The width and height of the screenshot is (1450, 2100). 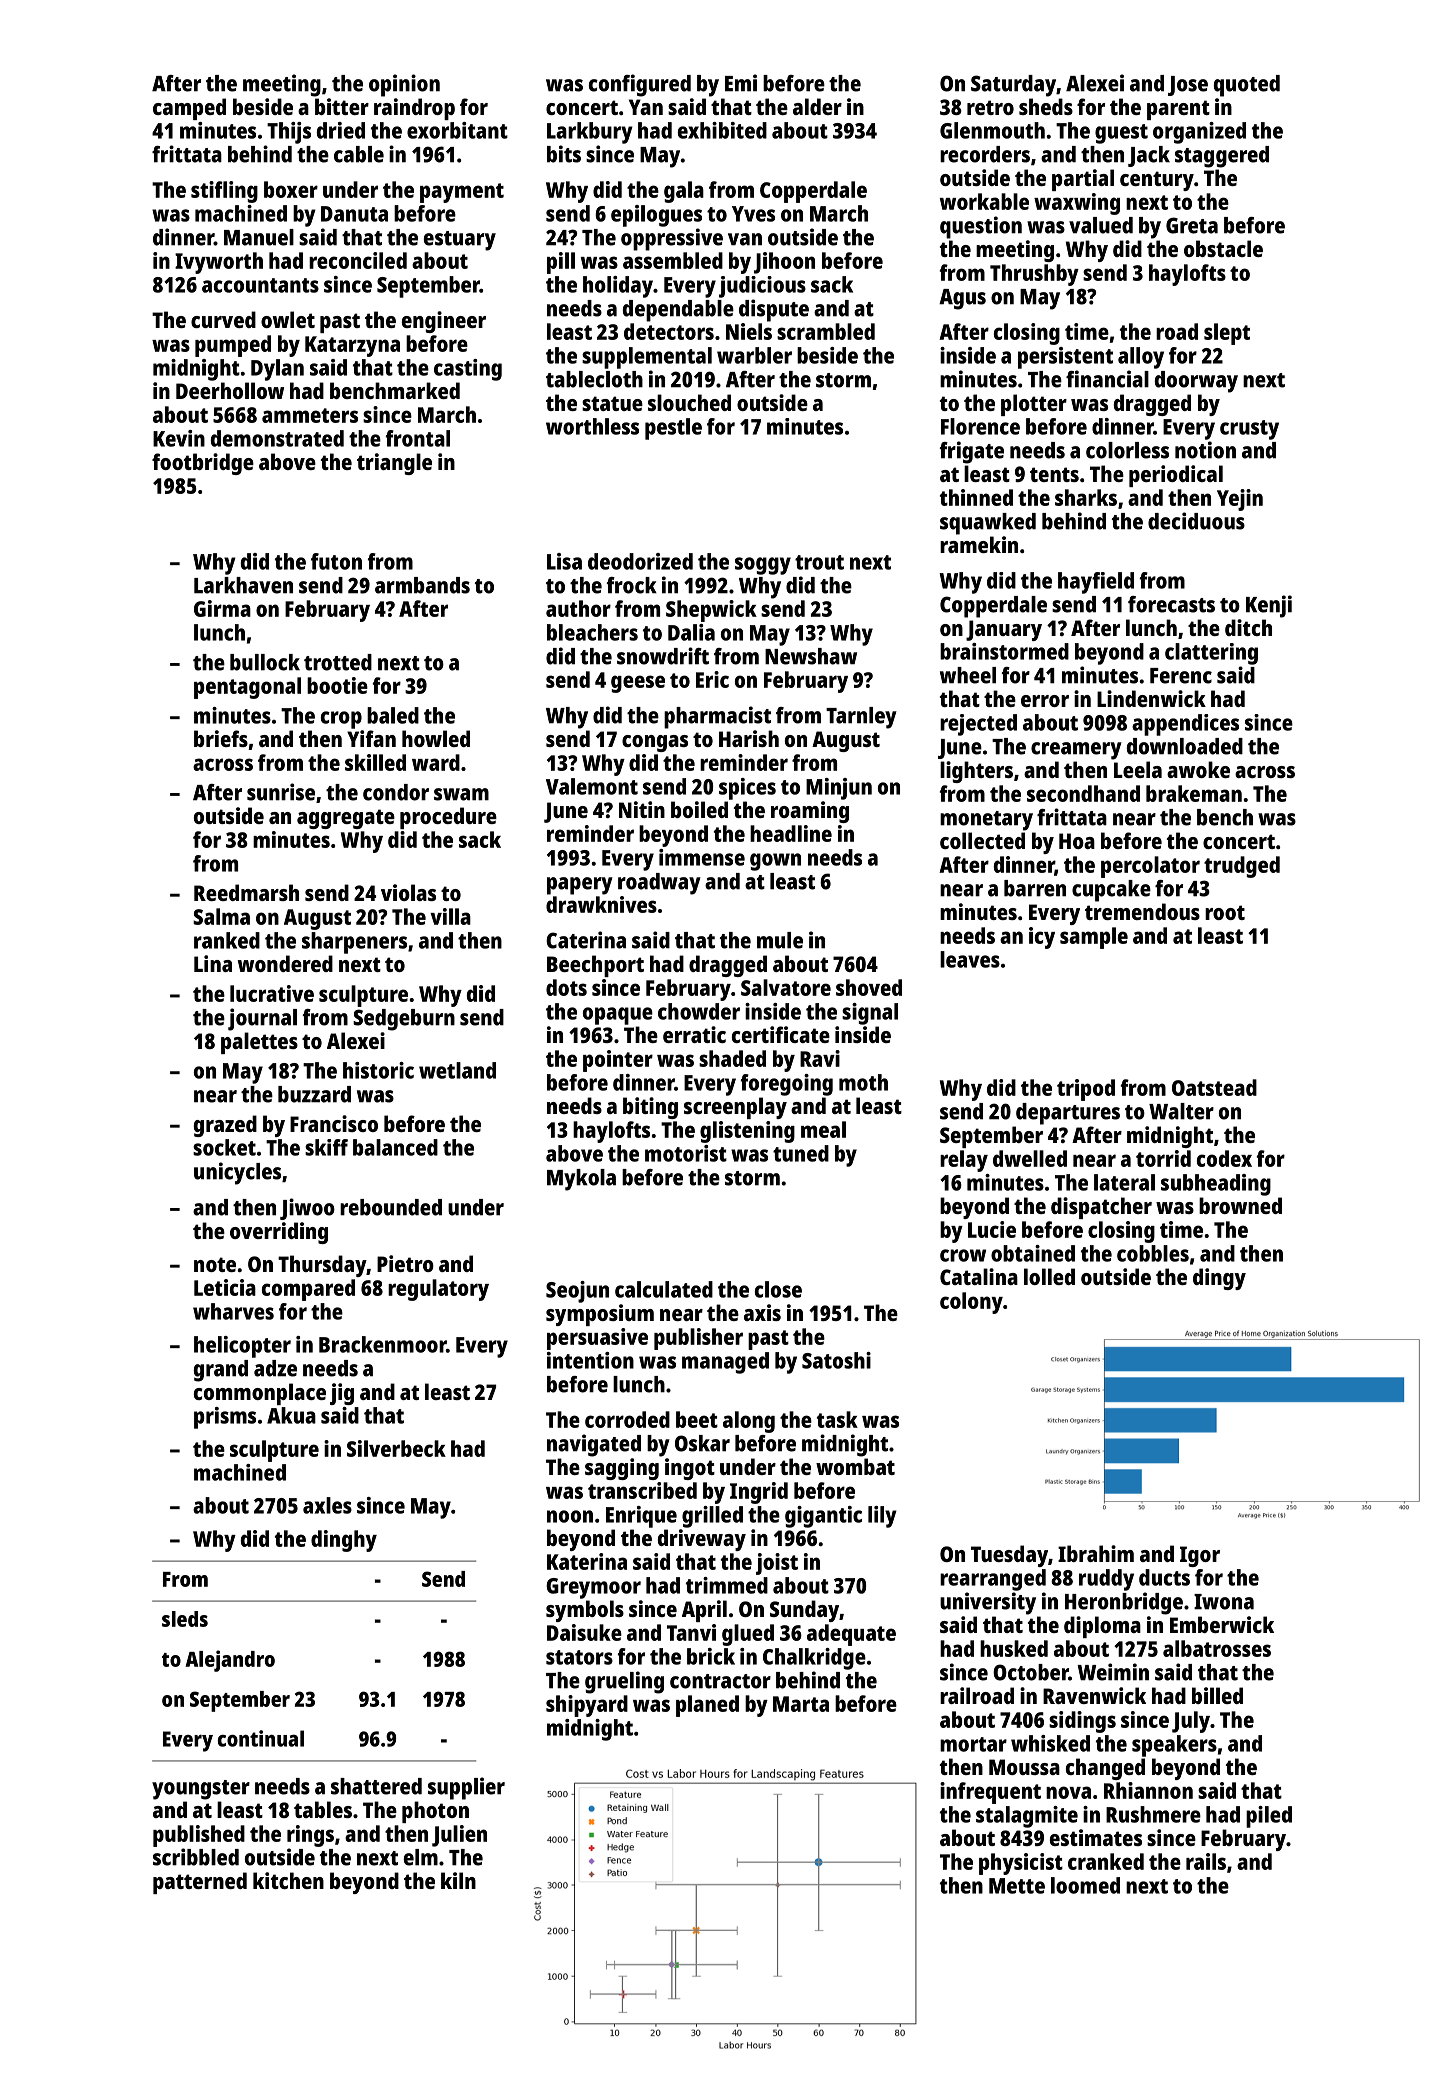 What do you see at coordinates (337, 685) in the screenshot?
I see `bootie` at bounding box center [337, 685].
